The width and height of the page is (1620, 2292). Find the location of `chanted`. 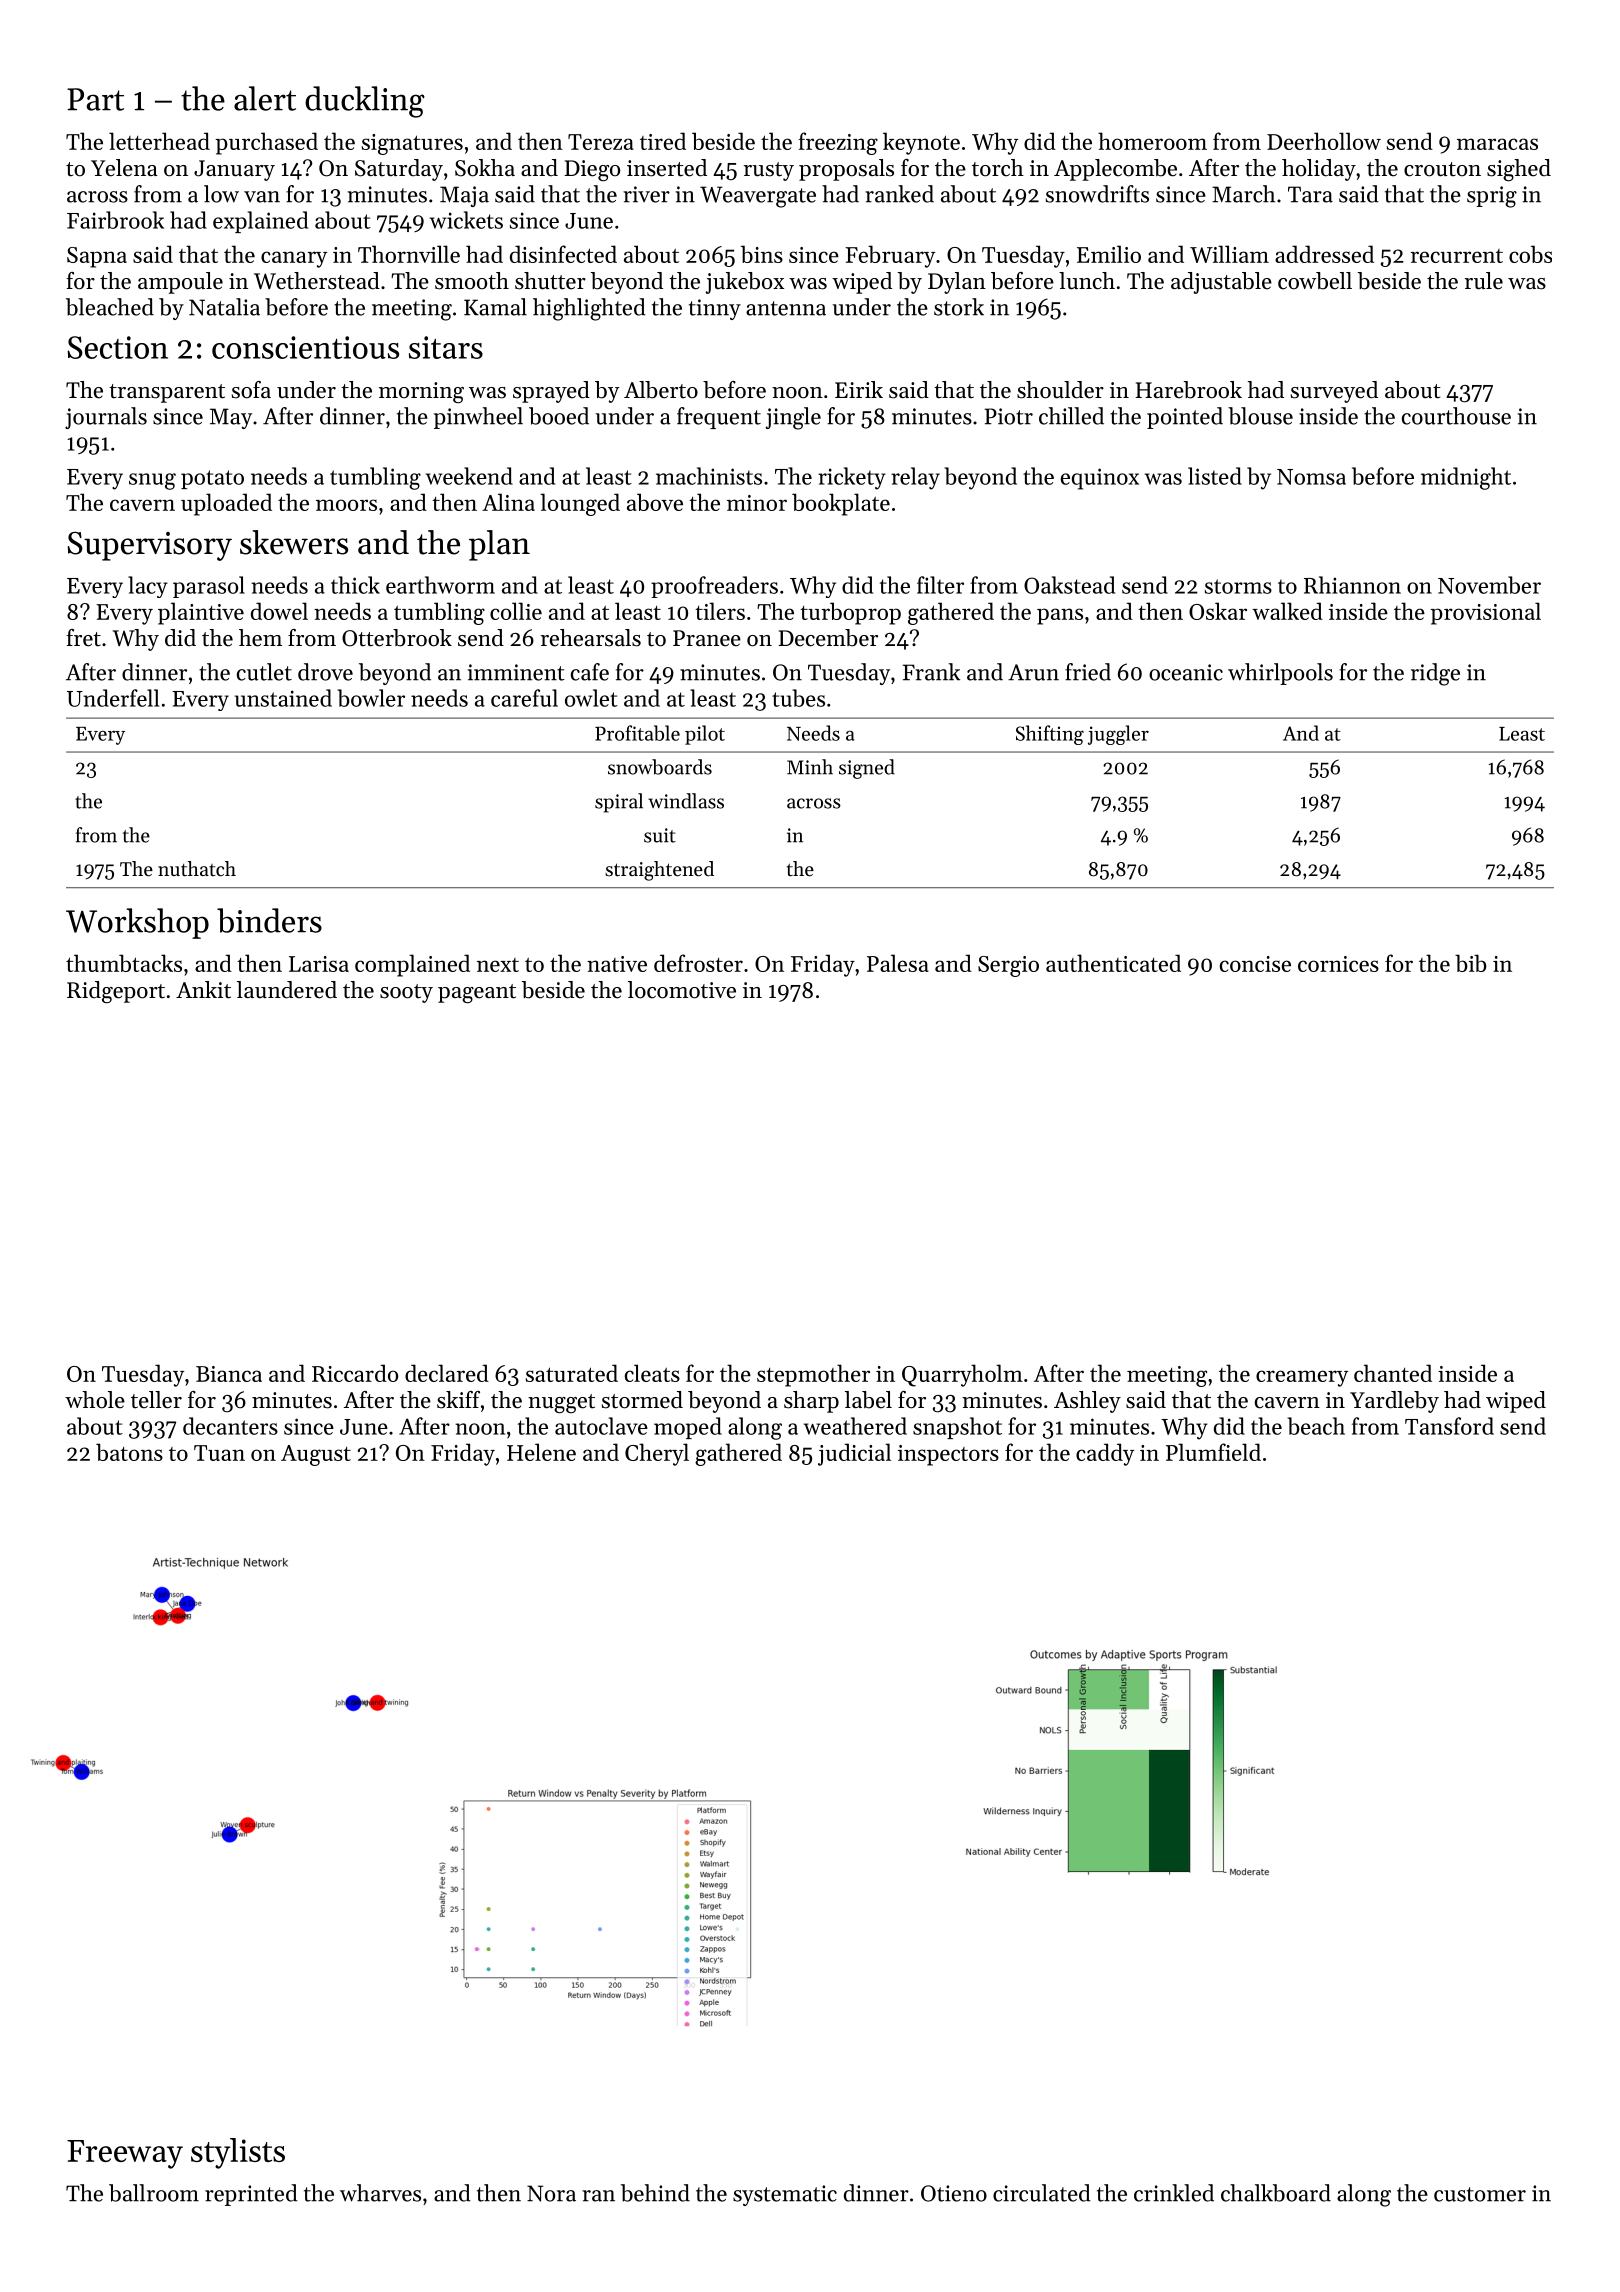

chanted is located at coordinates (1393, 1373).
